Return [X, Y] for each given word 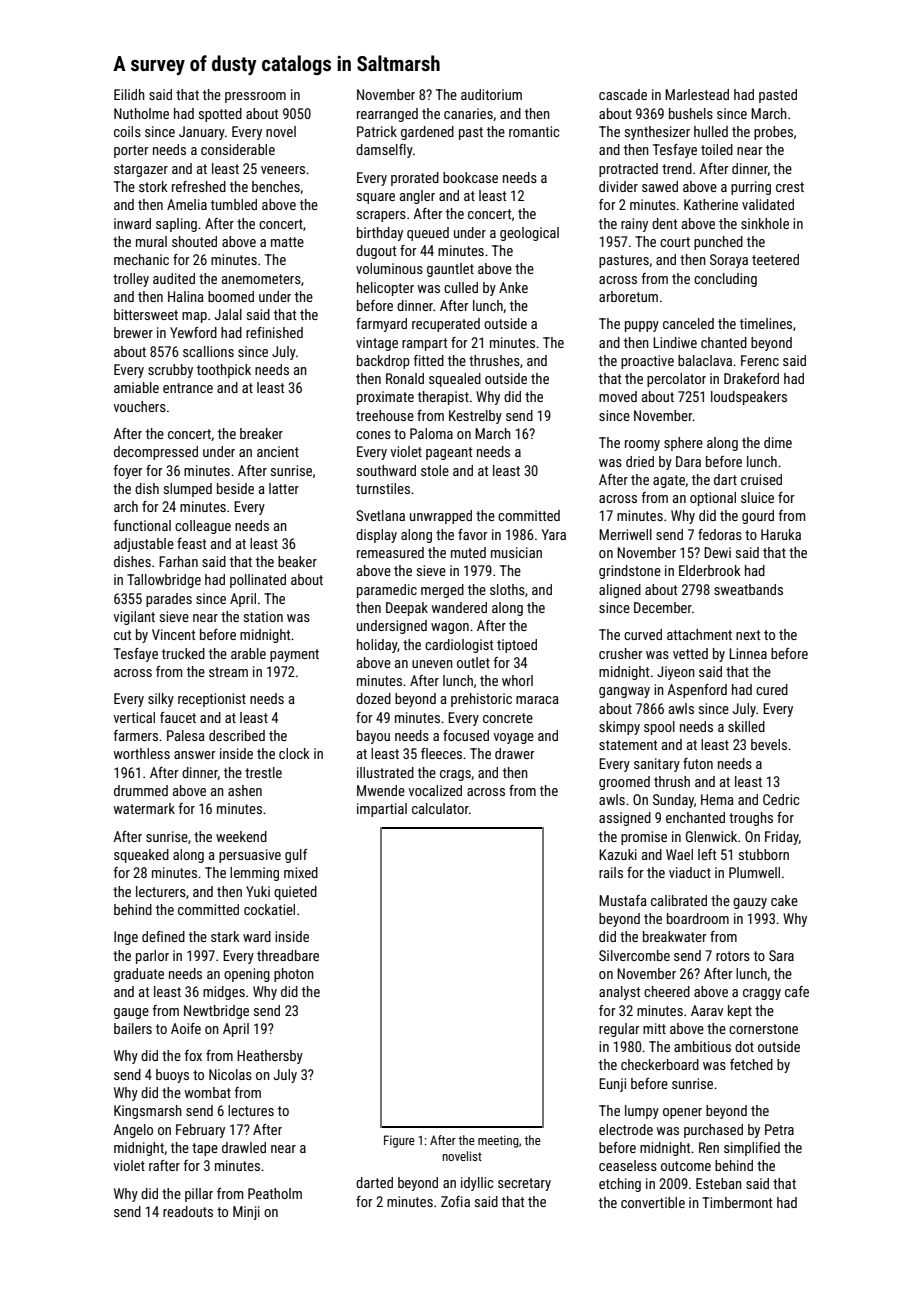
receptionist [212, 700]
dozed [373, 698]
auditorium [491, 94]
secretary [524, 1184]
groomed [624, 783]
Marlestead [697, 94]
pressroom [255, 97]
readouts [188, 1211]
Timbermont [737, 1202]
